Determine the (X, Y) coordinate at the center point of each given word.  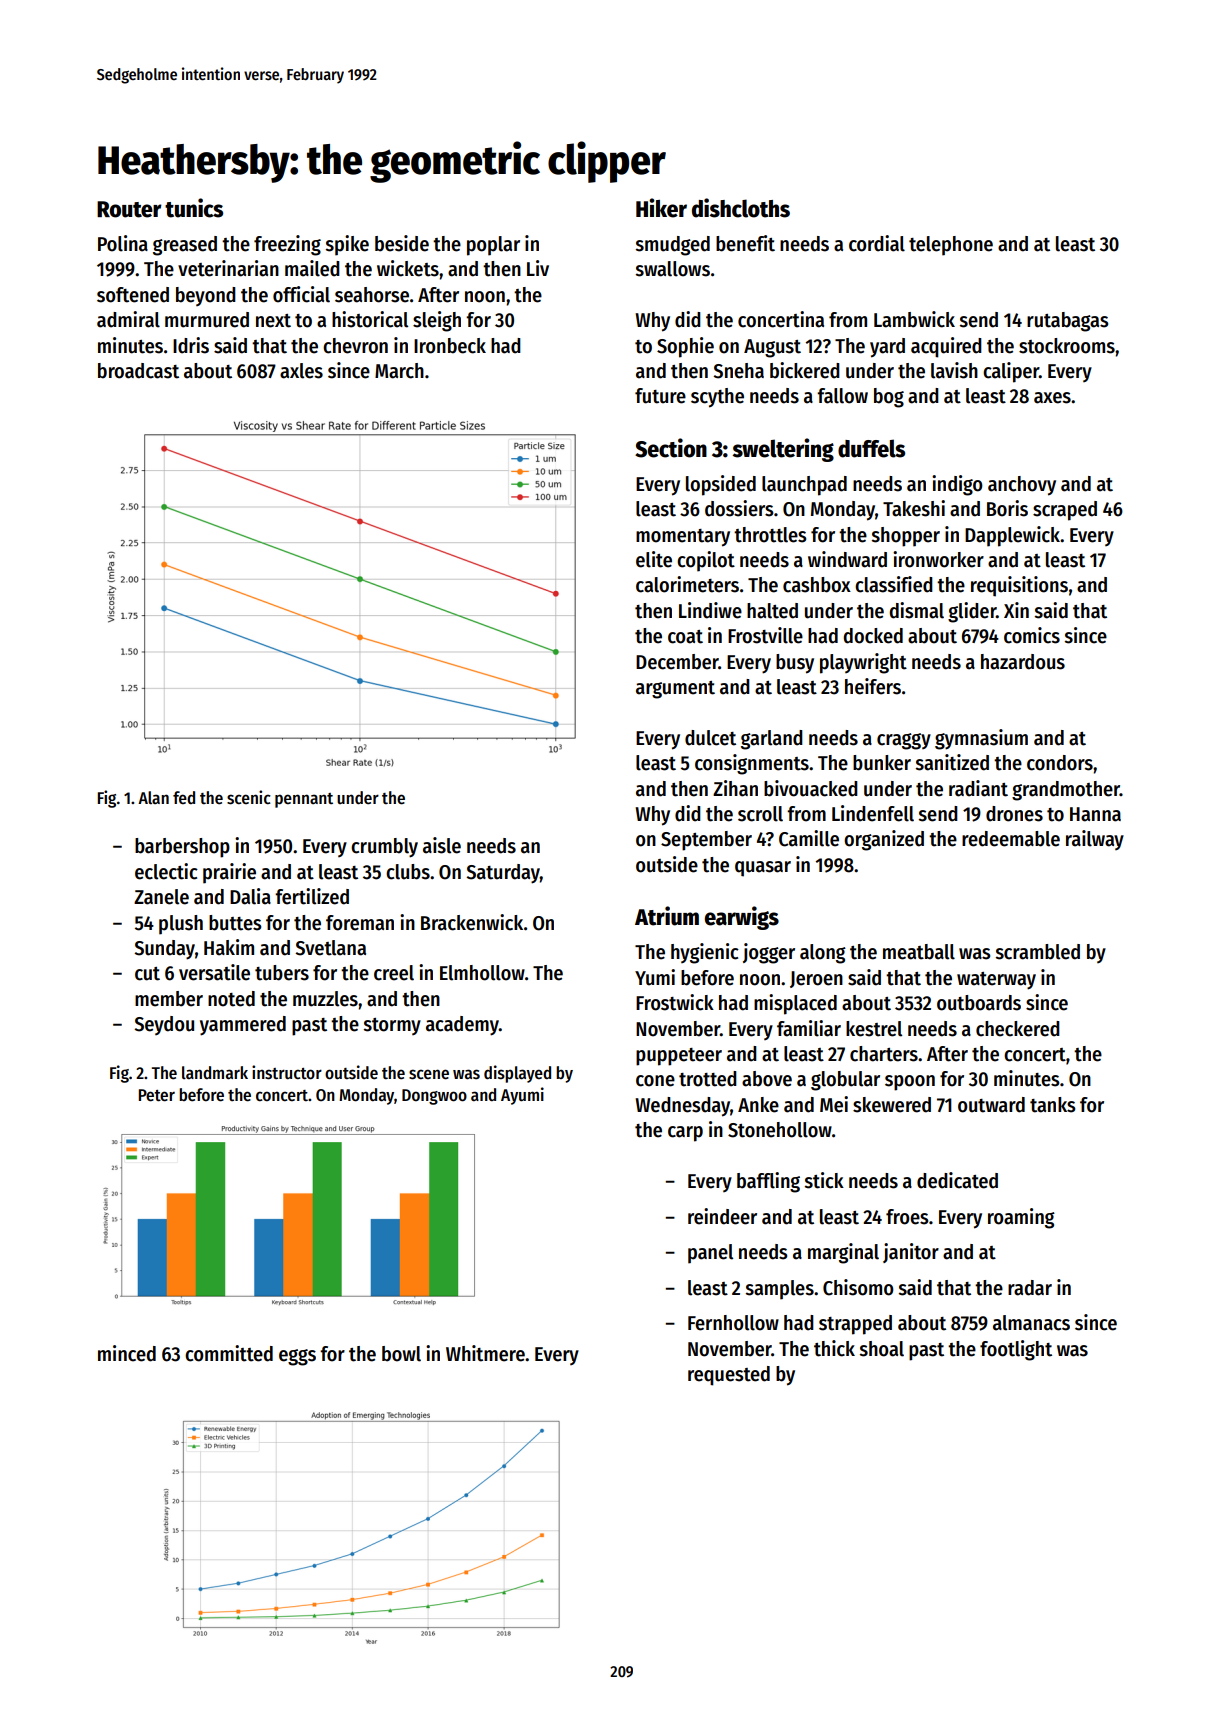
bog (889, 398)
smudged (672, 246)
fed (184, 798)
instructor (287, 1072)
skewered (892, 1105)
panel (710, 1254)
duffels (871, 448)
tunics (194, 208)
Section (671, 448)
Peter (156, 1095)
